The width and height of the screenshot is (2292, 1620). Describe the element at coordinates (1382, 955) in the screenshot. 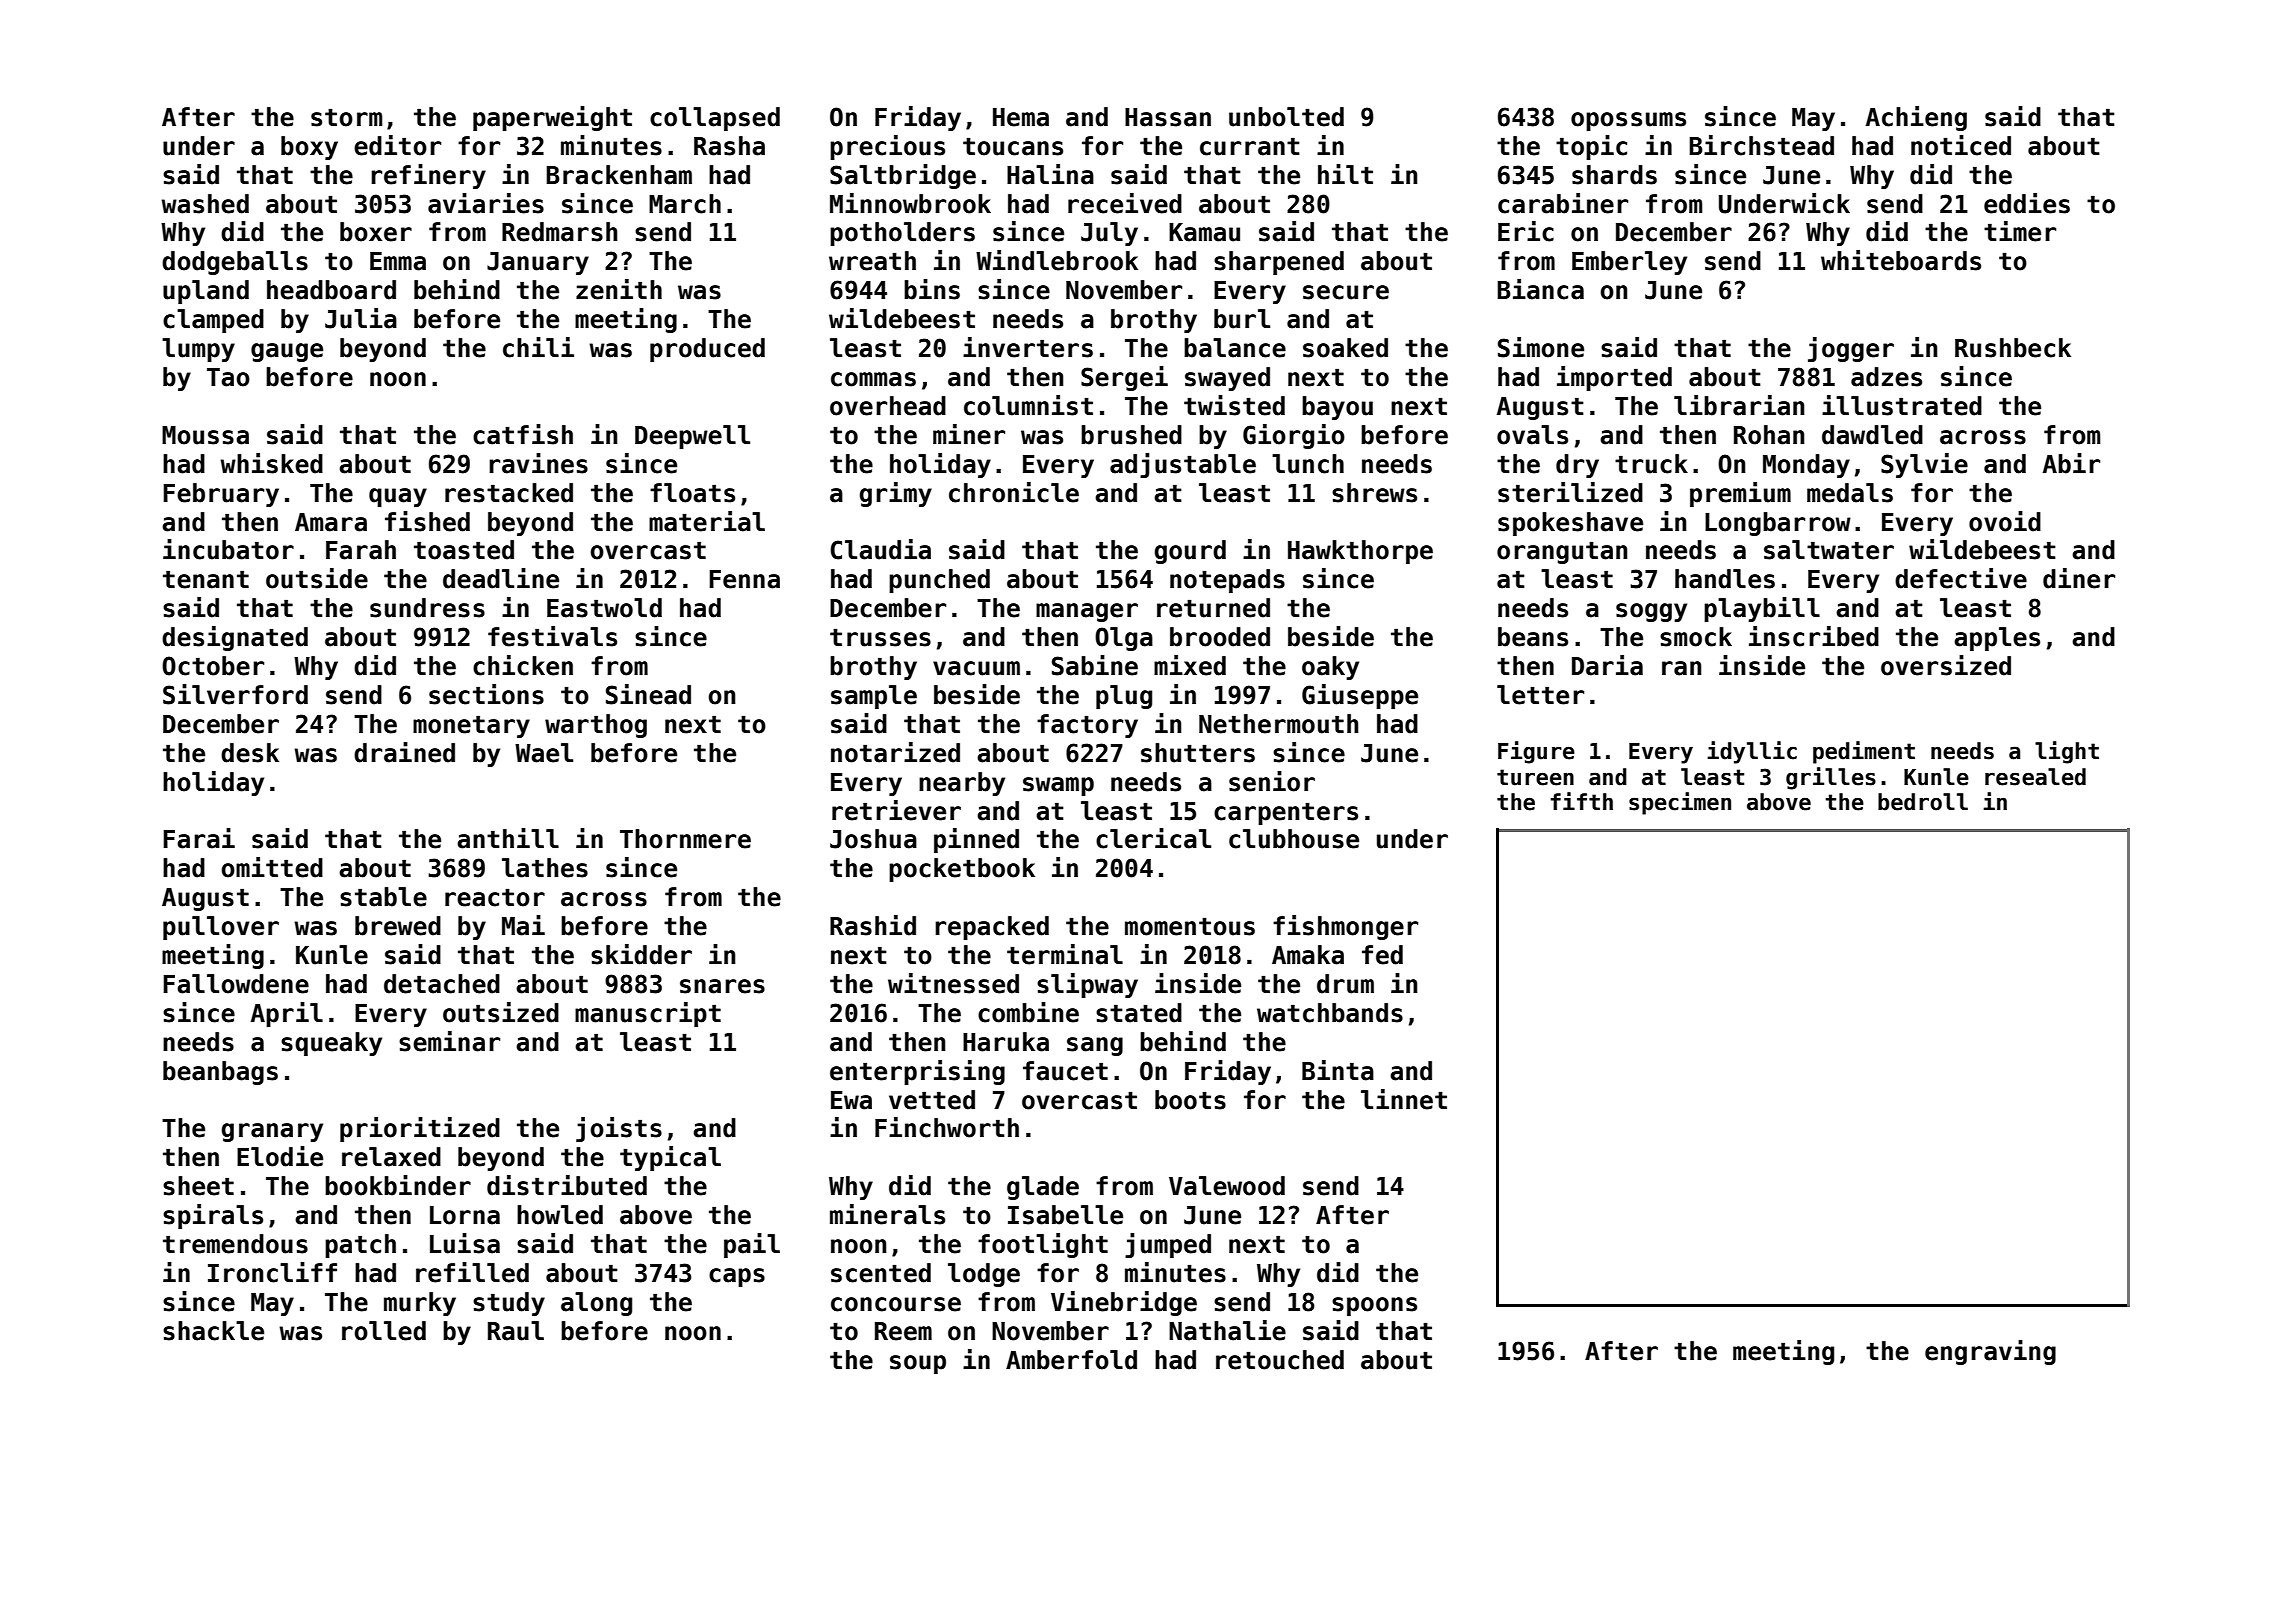

I see `fed` at that location.
